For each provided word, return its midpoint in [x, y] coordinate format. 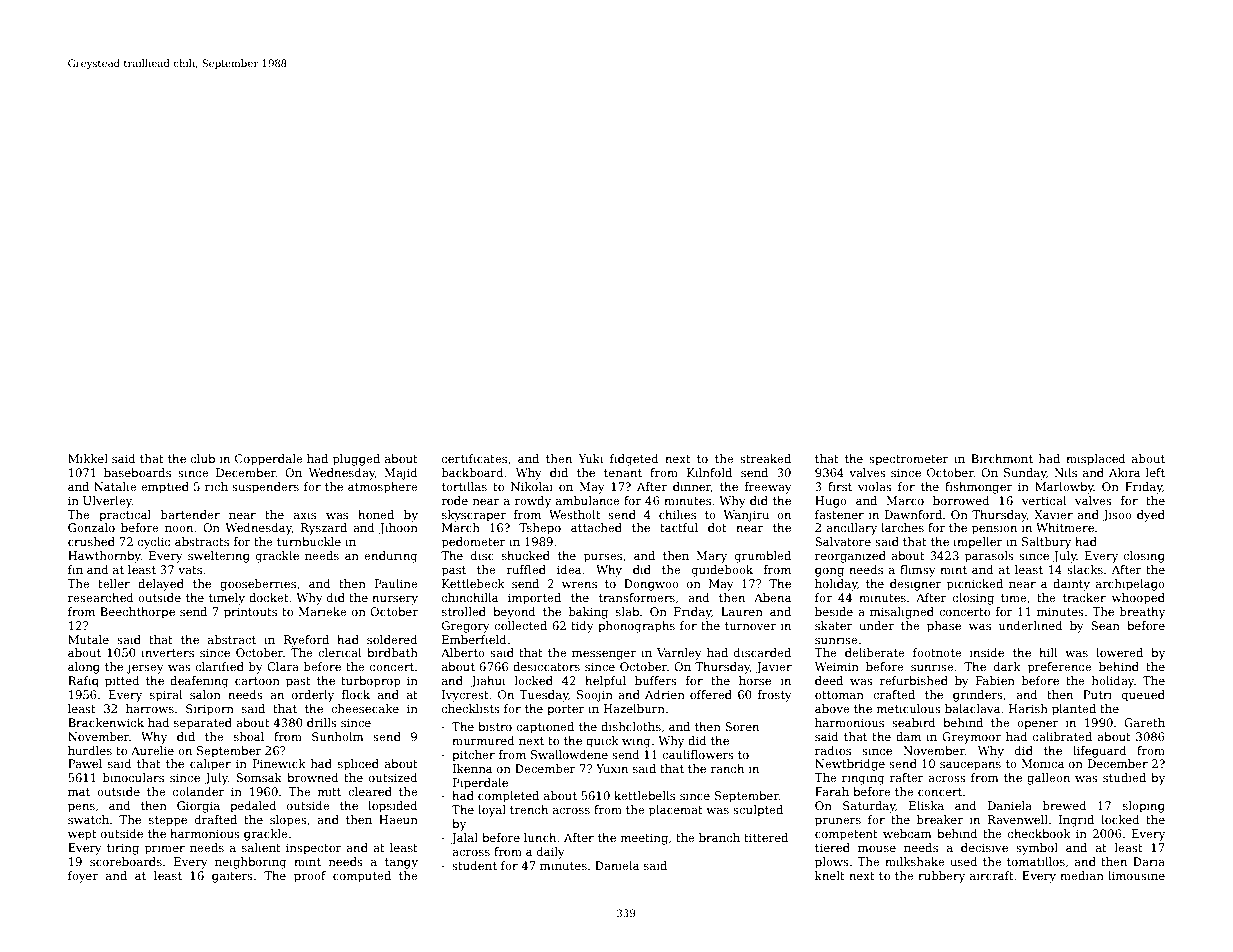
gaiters [232, 877]
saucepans [970, 766]
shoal [249, 736]
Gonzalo [91, 527]
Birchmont [1002, 458]
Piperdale [480, 784]
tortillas [464, 486]
